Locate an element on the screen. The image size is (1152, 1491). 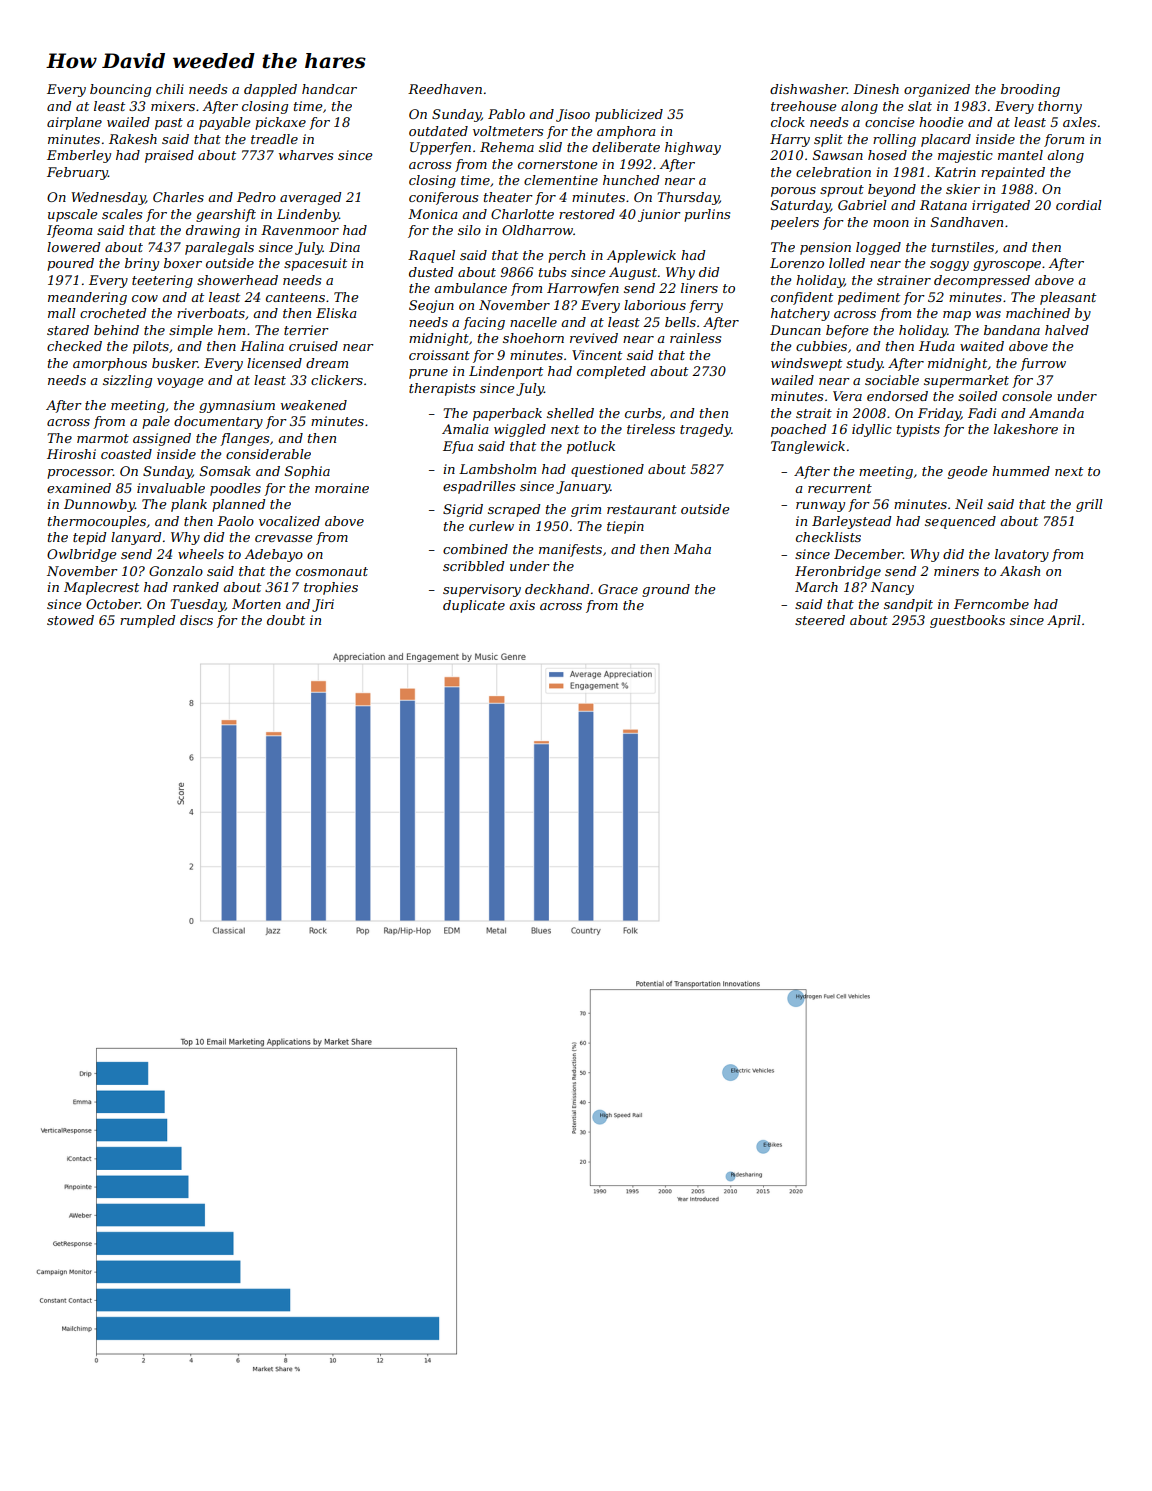
bouncing is located at coordinates (120, 90).
